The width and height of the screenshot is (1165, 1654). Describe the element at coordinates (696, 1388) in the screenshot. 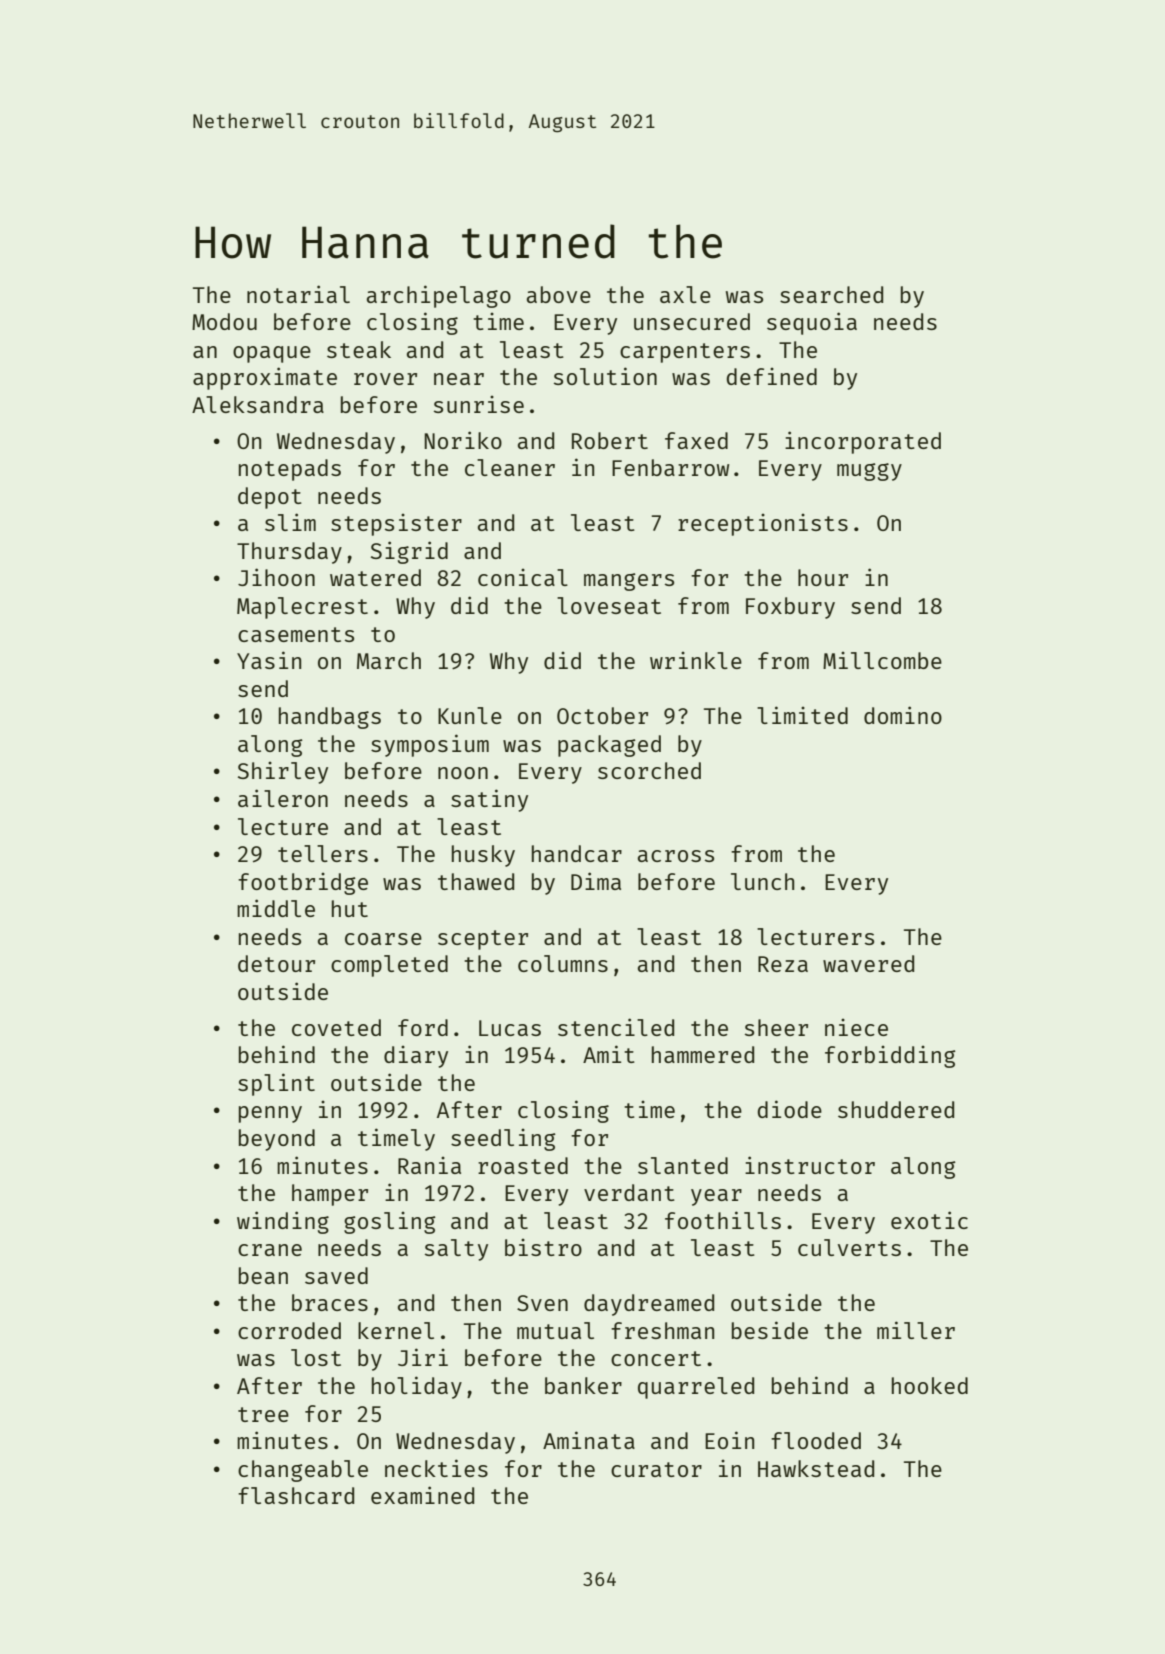

I see `quarreled` at that location.
